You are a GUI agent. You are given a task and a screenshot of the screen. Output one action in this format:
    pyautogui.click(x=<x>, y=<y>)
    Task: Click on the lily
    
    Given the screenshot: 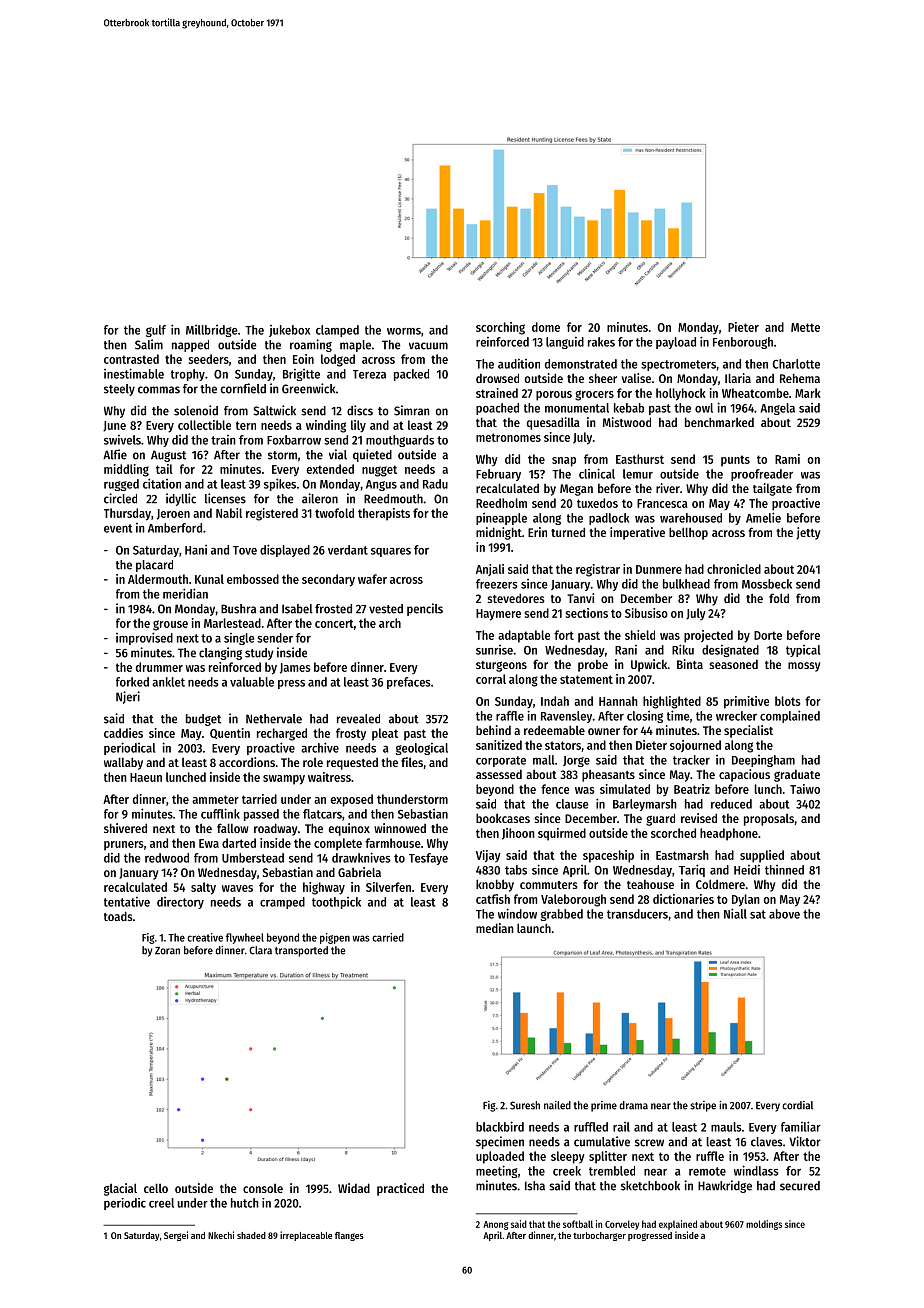 What is the action you would take?
    pyautogui.click(x=358, y=426)
